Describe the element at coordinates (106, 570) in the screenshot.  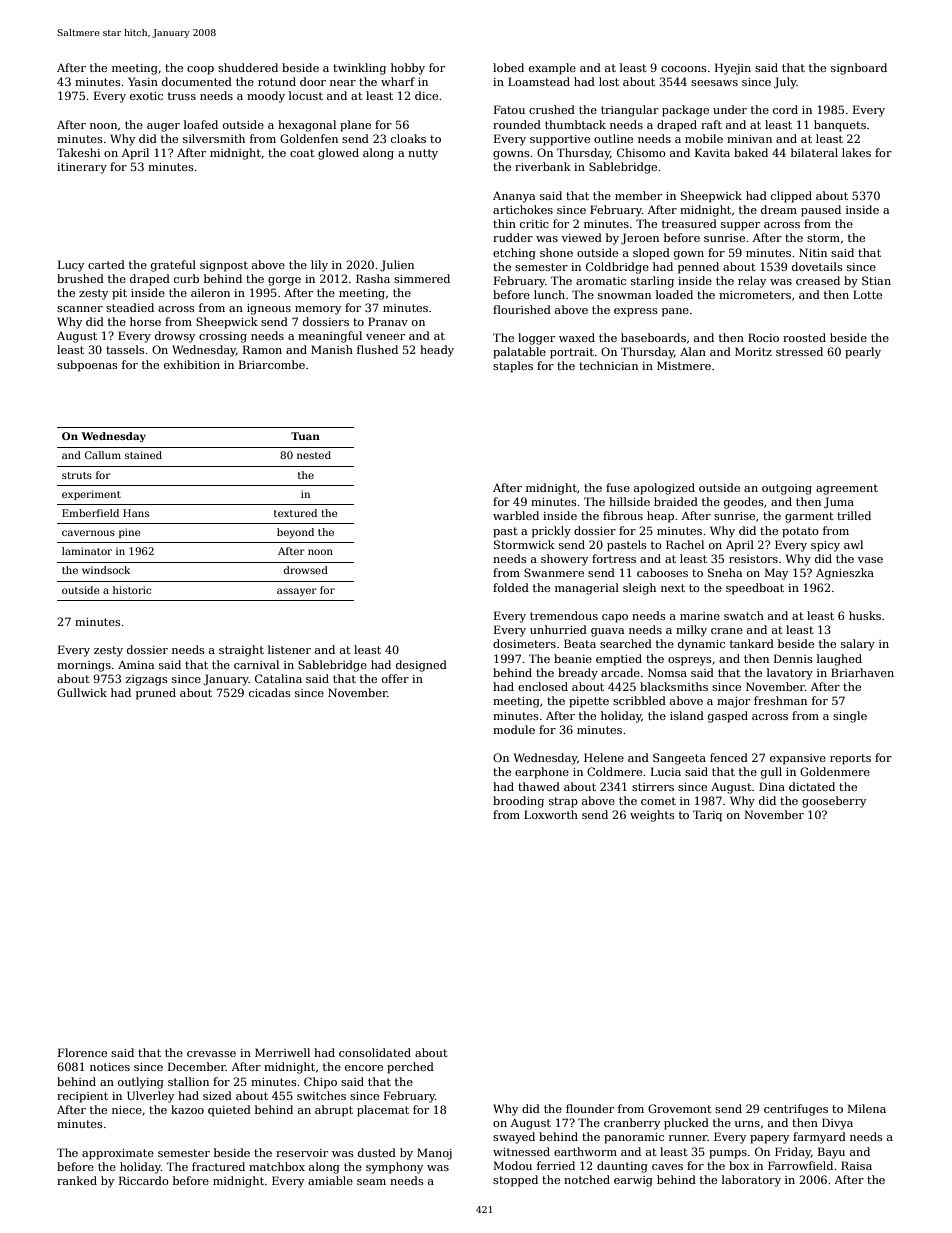
I see `windsock` at that location.
